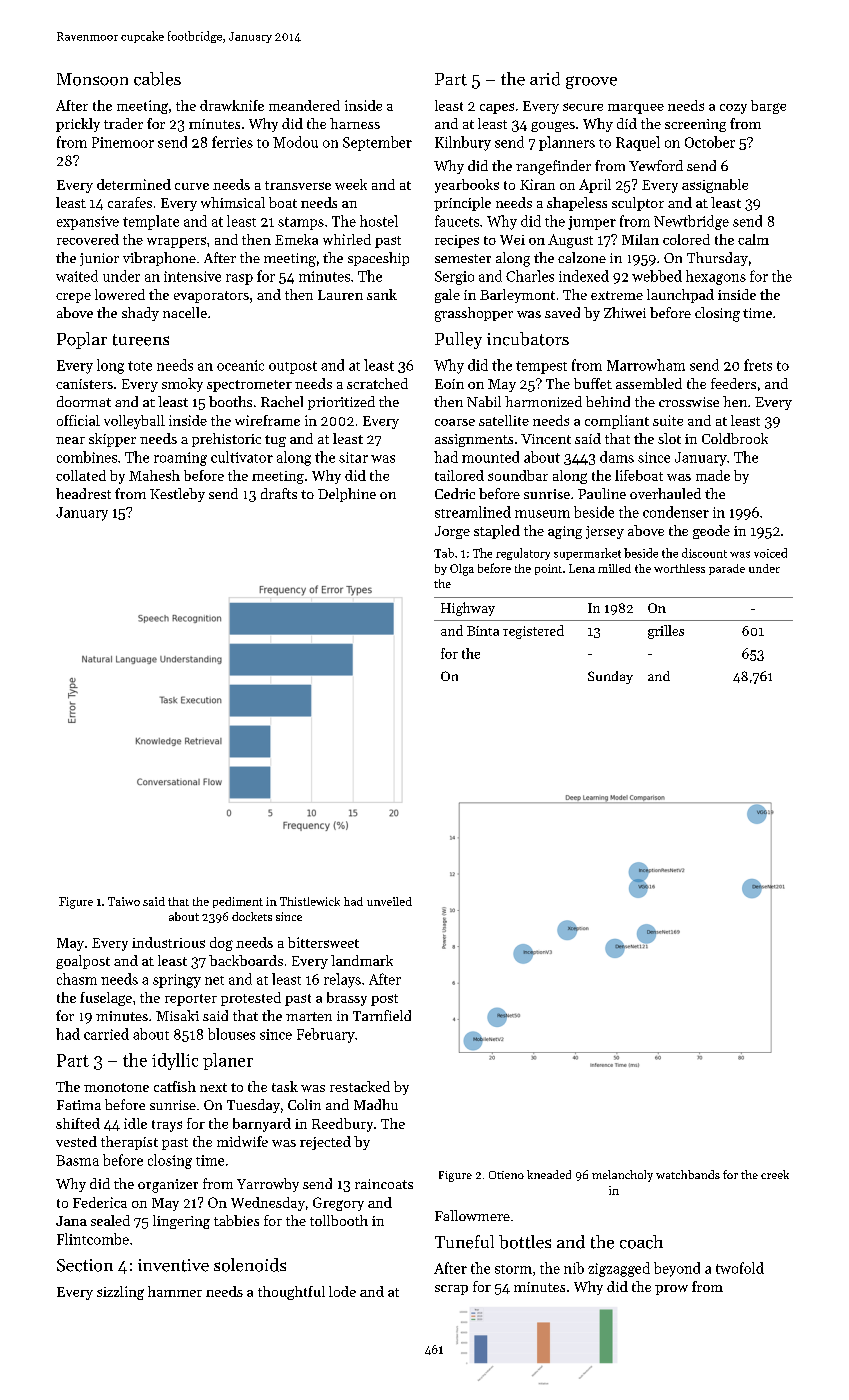  Describe the element at coordinates (238, 902) in the image. I see `pediment` at that location.
